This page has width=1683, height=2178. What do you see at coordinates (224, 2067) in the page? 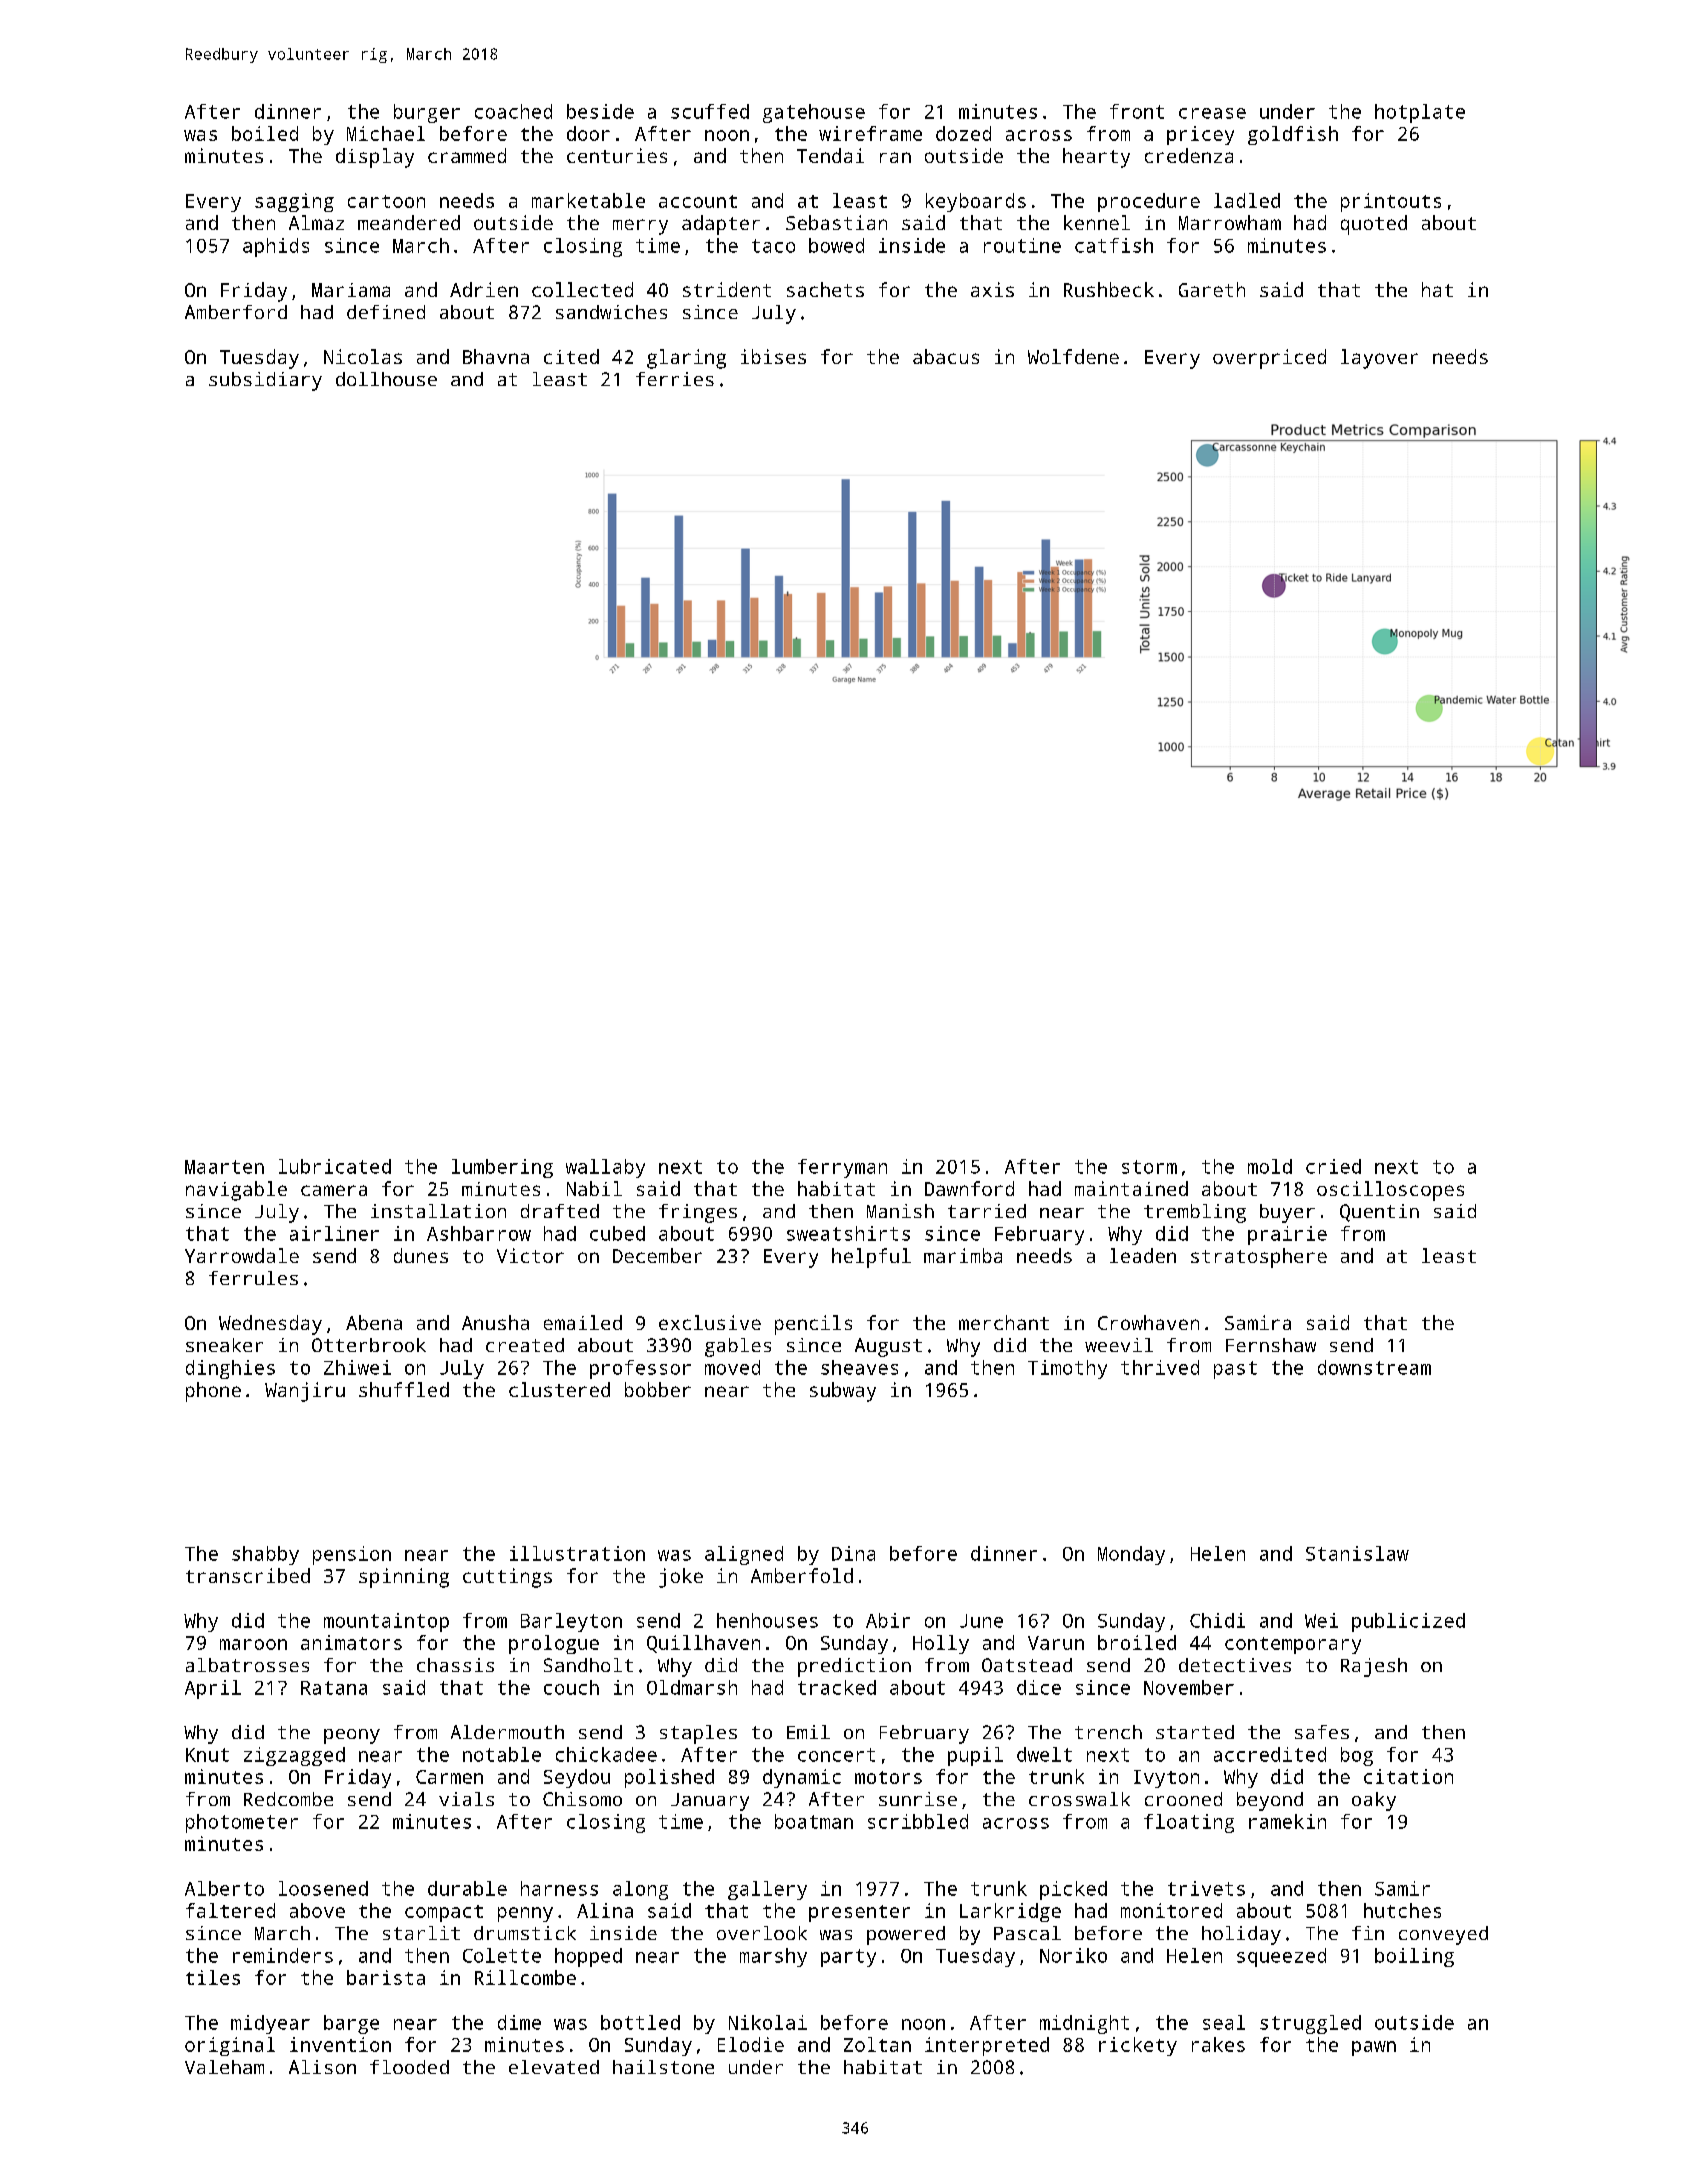
I see `Valeham` at bounding box center [224, 2067].
